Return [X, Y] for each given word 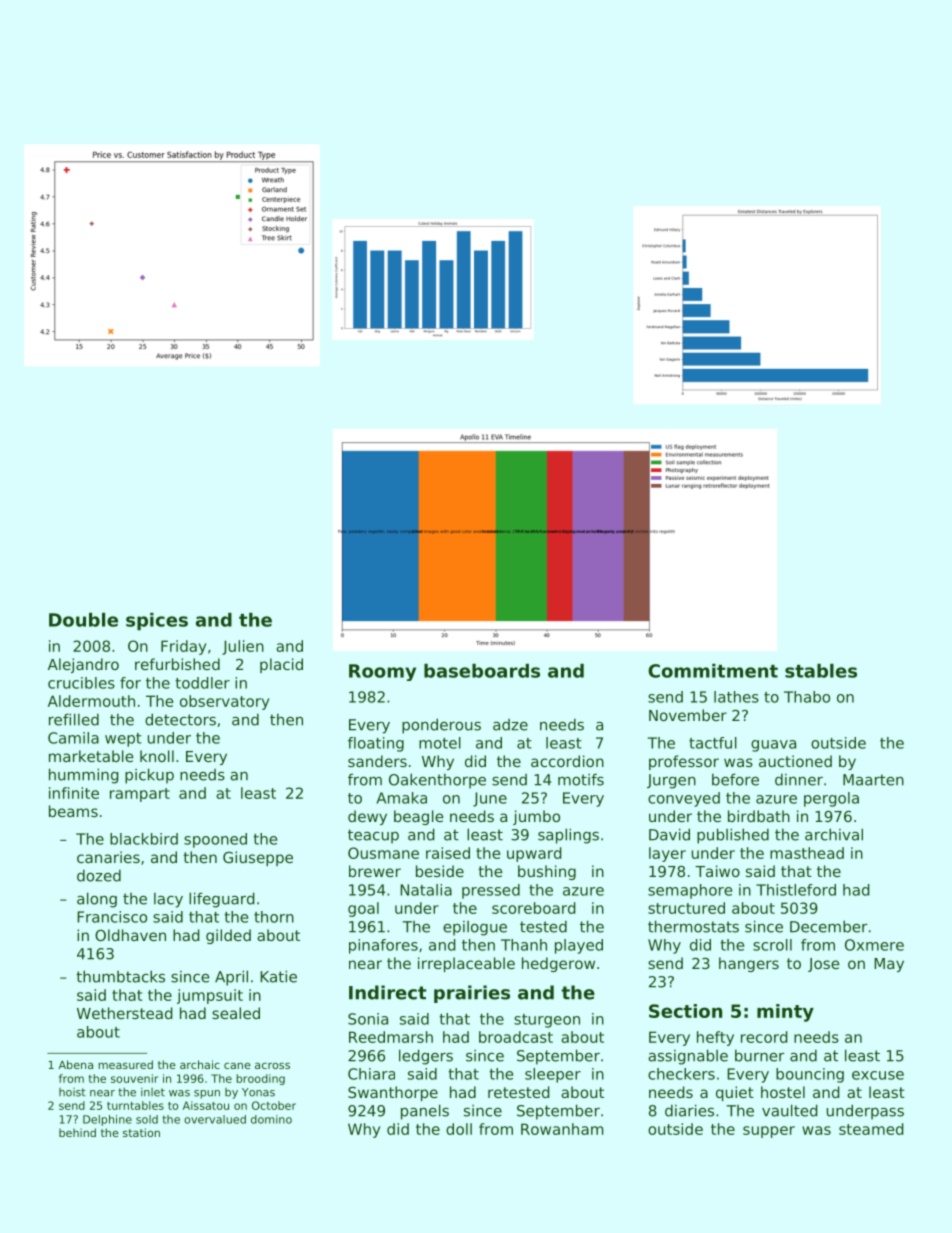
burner [759, 1055]
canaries [108, 857]
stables [821, 671]
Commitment [713, 671]
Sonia [368, 1019]
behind [77, 1132]
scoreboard [534, 908]
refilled [74, 719]
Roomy [382, 672]
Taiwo [717, 871]
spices [157, 622]
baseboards [482, 671]
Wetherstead [125, 1013]
